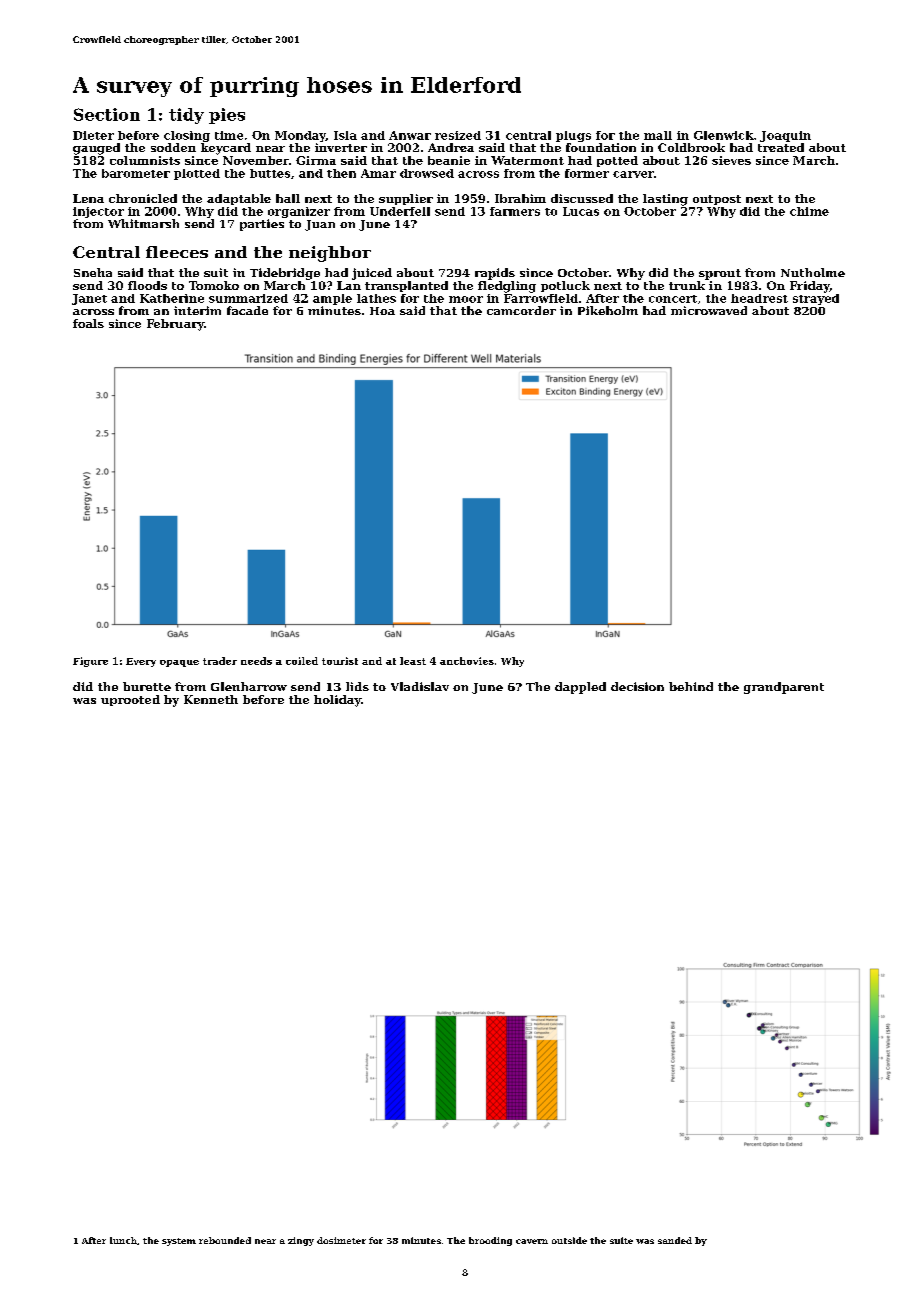 The width and height of the image is (924, 1308). I want to click on dappled, so click(580, 688).
